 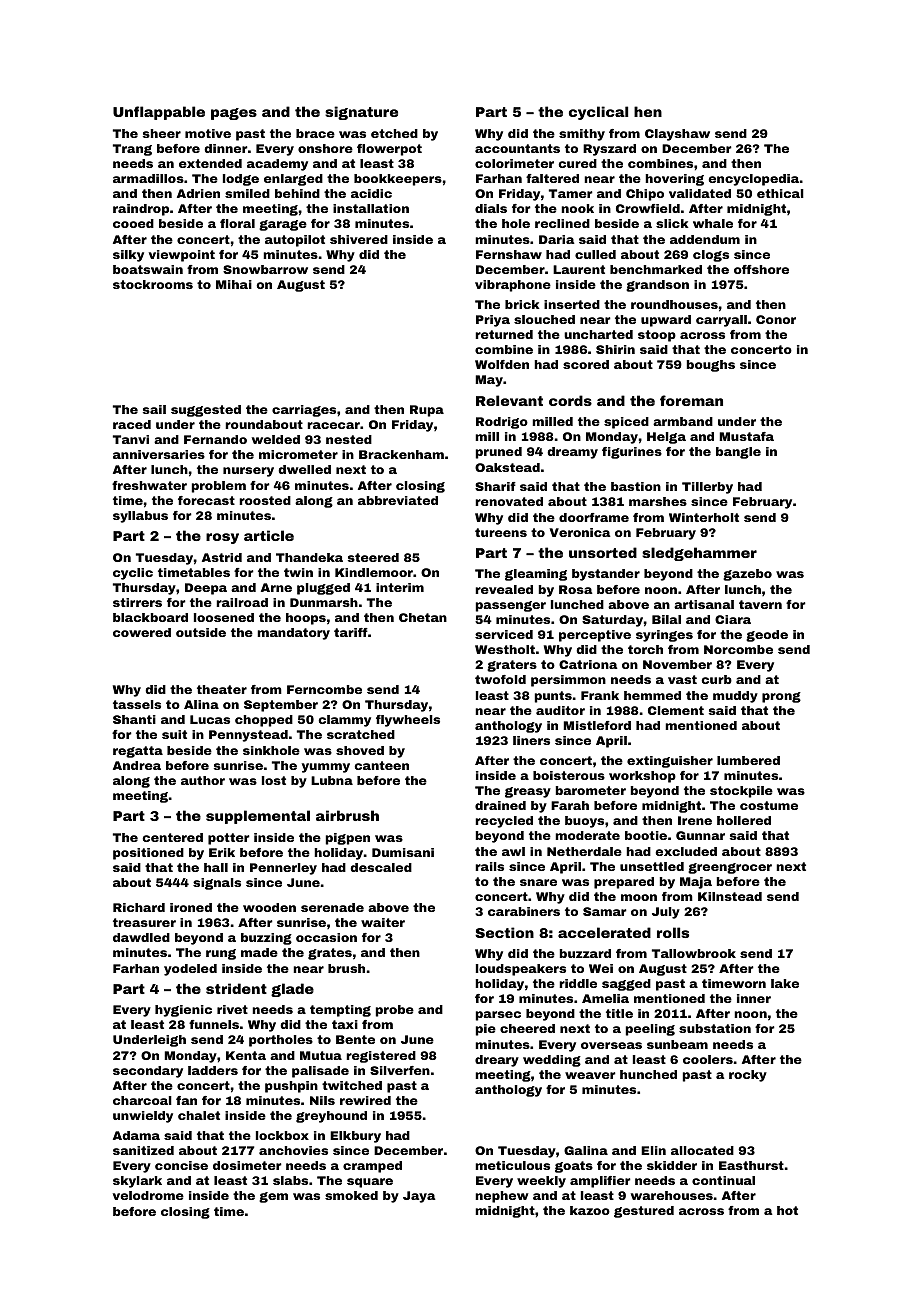 I want to click on sail, so click(x=154, y=409).
